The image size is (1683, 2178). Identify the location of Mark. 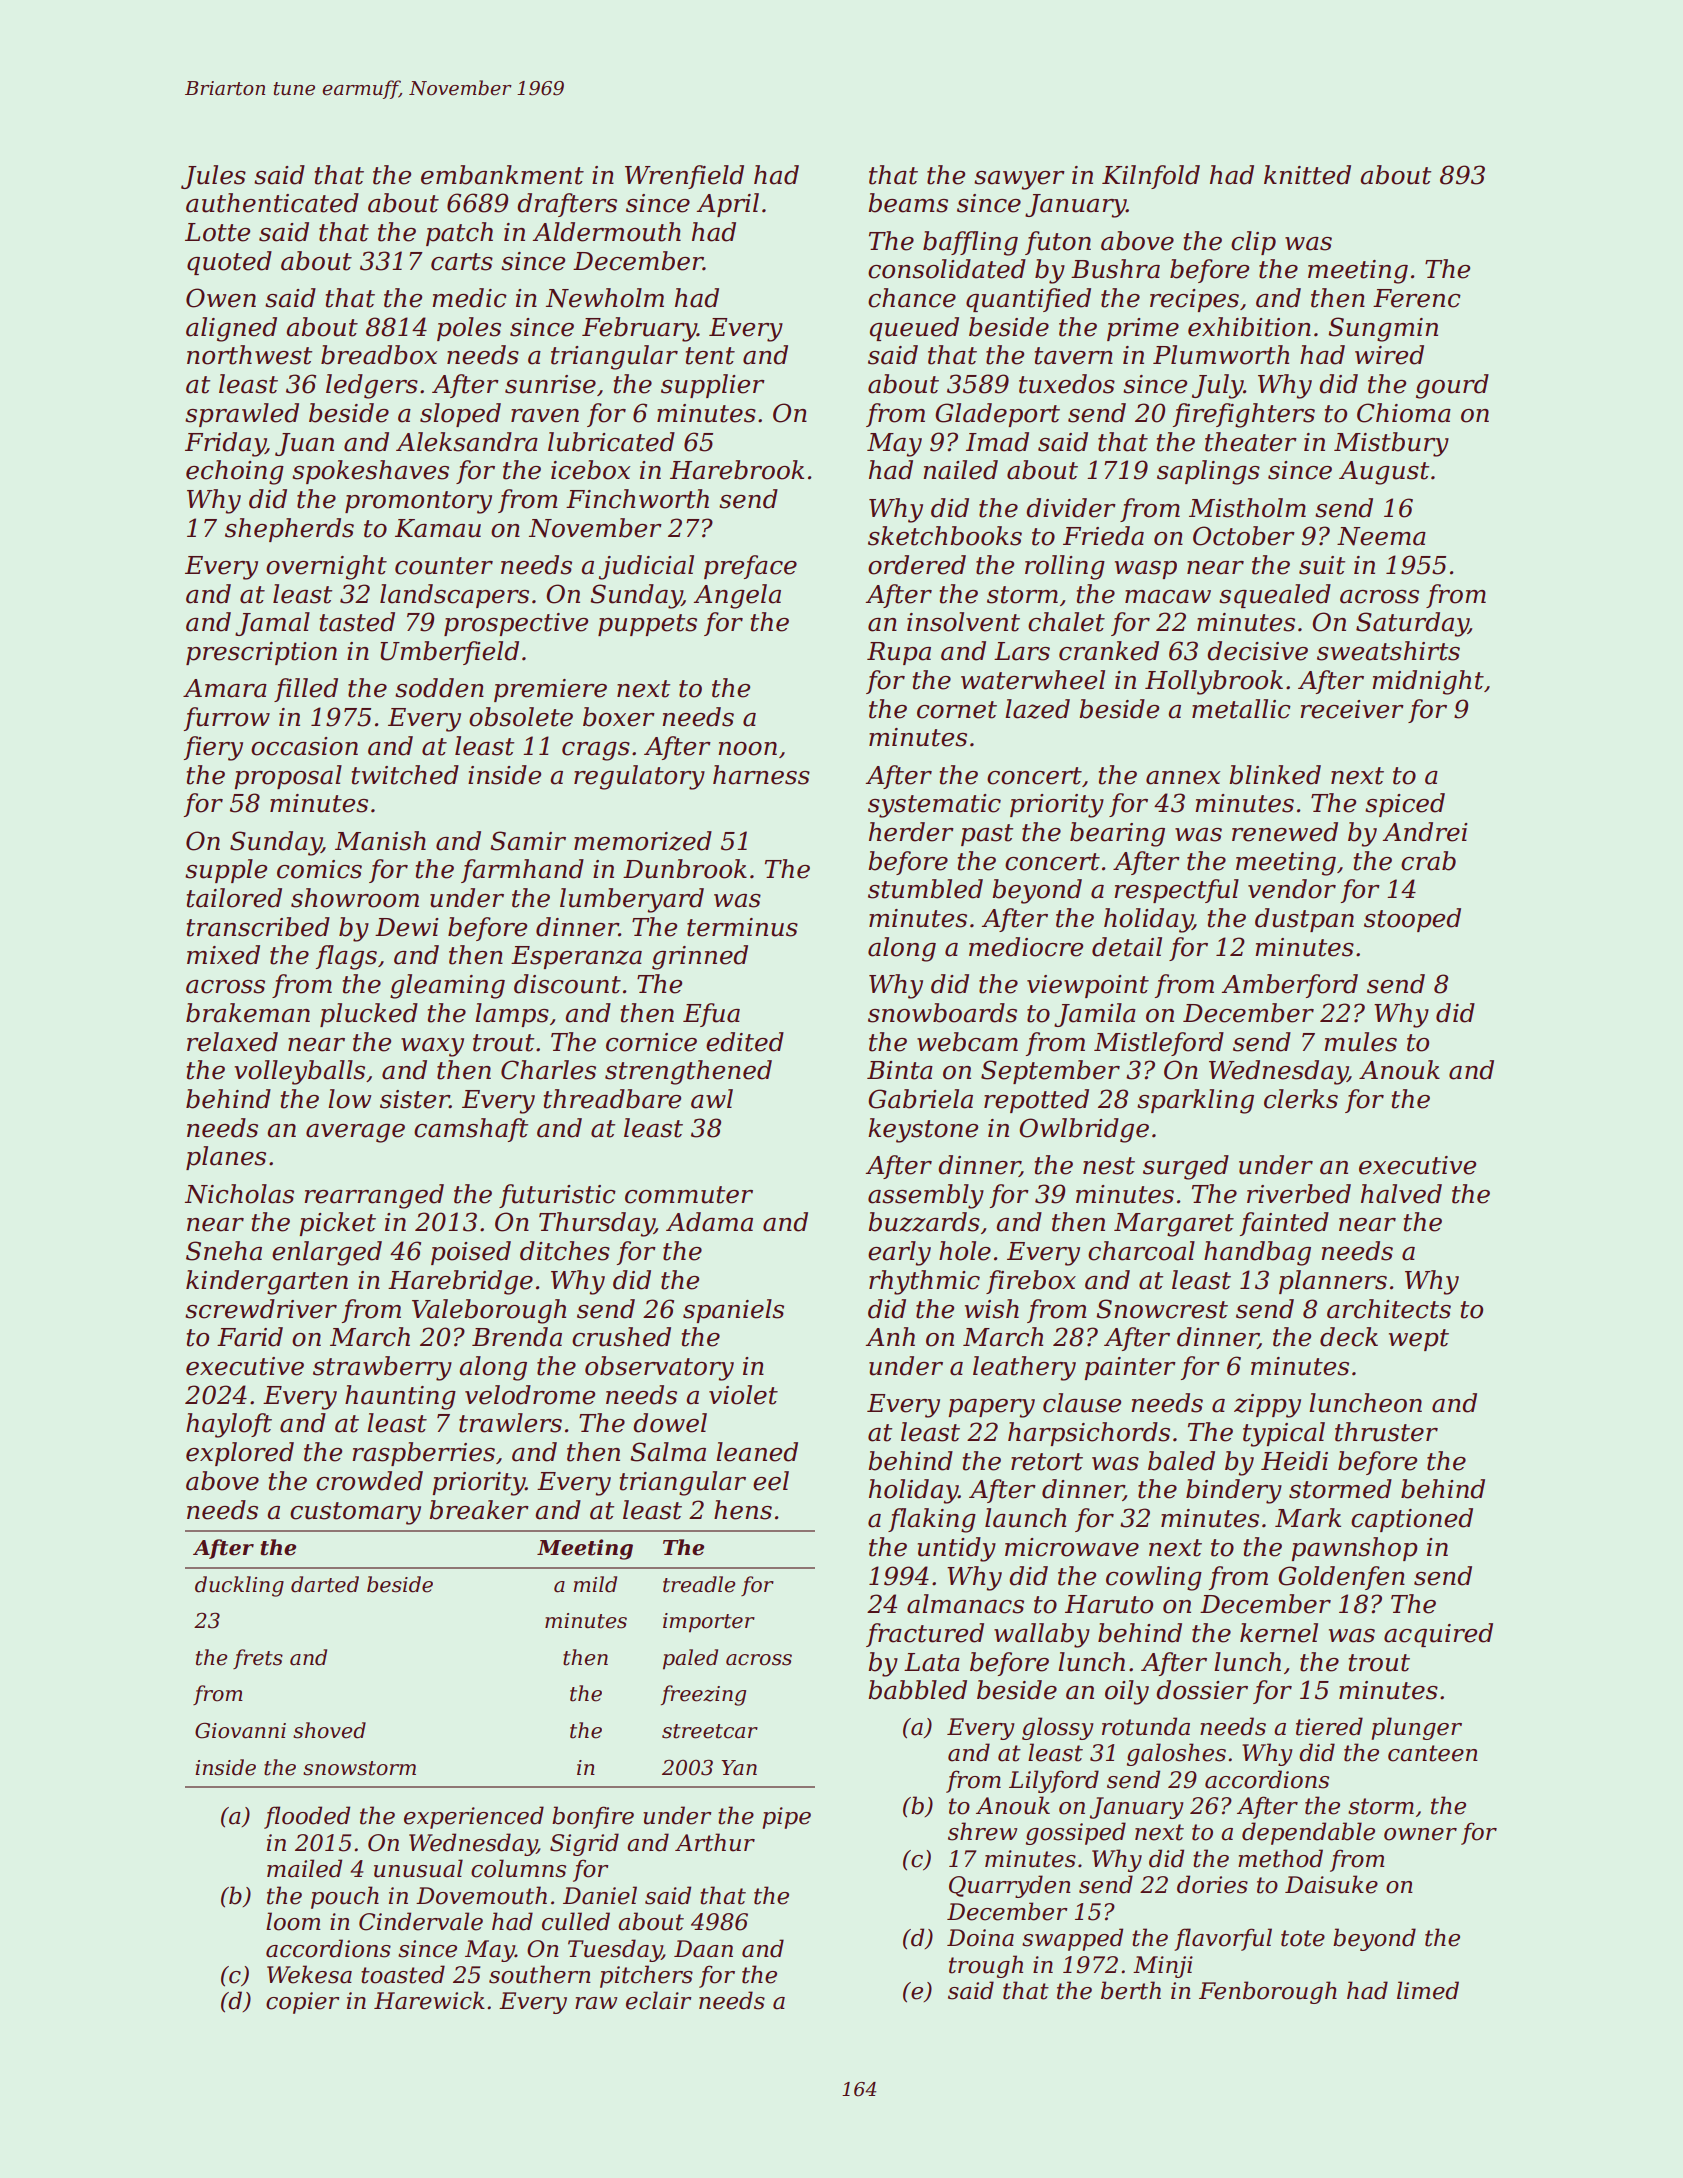
(1308, 1518).
